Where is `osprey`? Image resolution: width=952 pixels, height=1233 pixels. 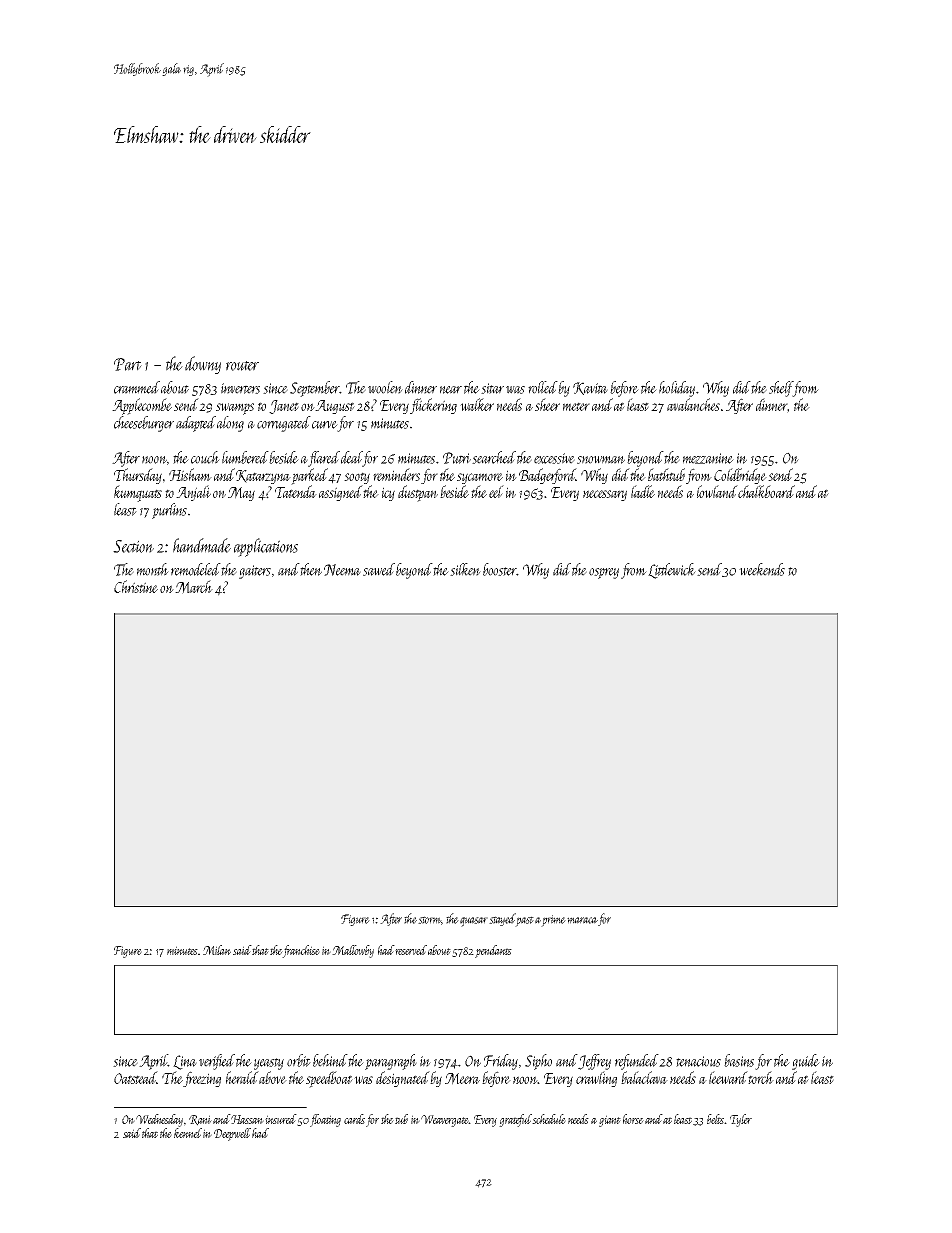 osprey is located at coordinates (604, 573).
